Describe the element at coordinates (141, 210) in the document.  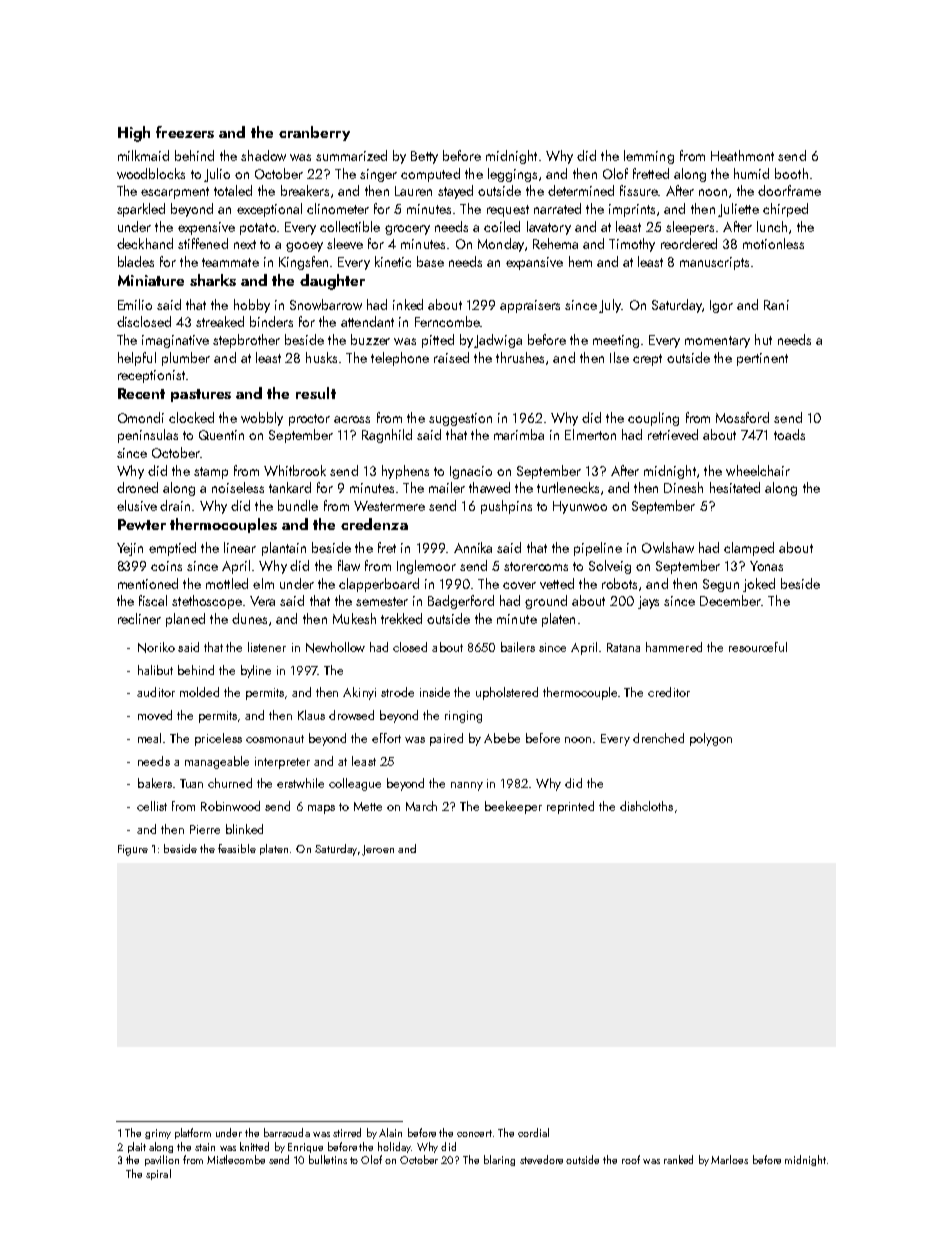
I see `sparkled` at that location.
